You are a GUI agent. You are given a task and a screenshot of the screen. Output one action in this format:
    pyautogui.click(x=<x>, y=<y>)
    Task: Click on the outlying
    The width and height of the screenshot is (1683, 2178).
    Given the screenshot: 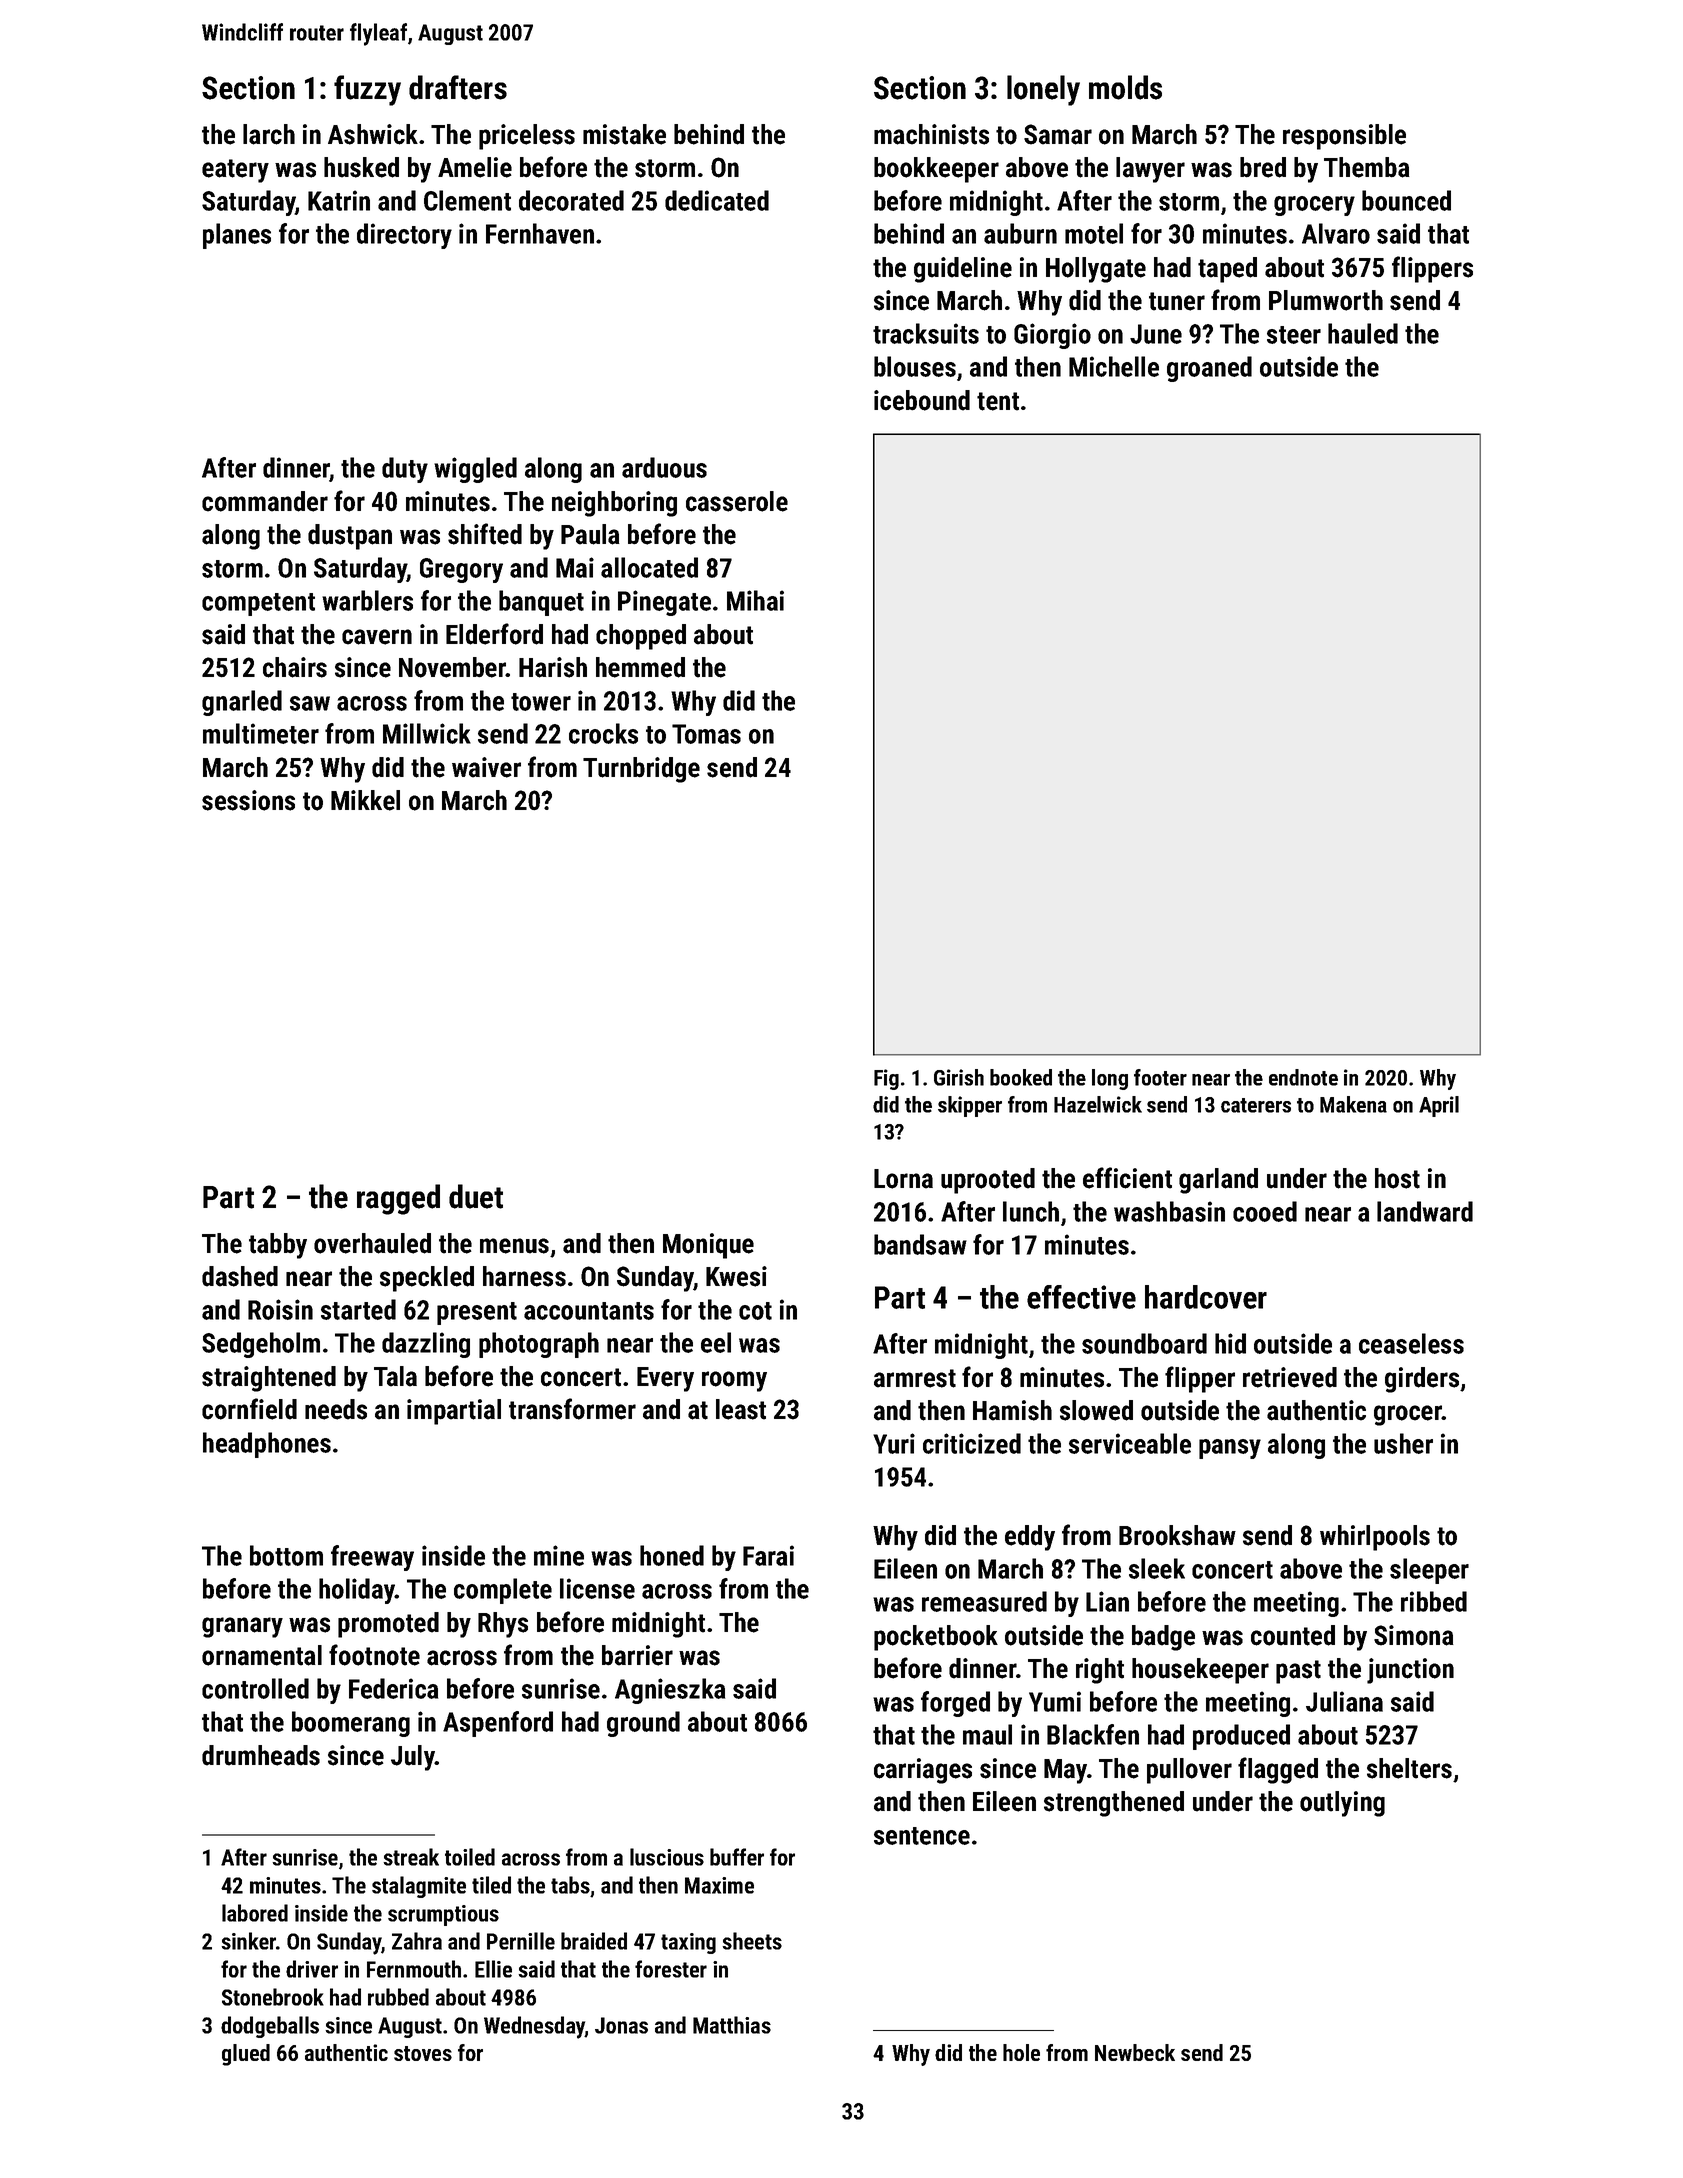 What is the action you would take?
    pyautogui.click(x=1342, y=1804)
